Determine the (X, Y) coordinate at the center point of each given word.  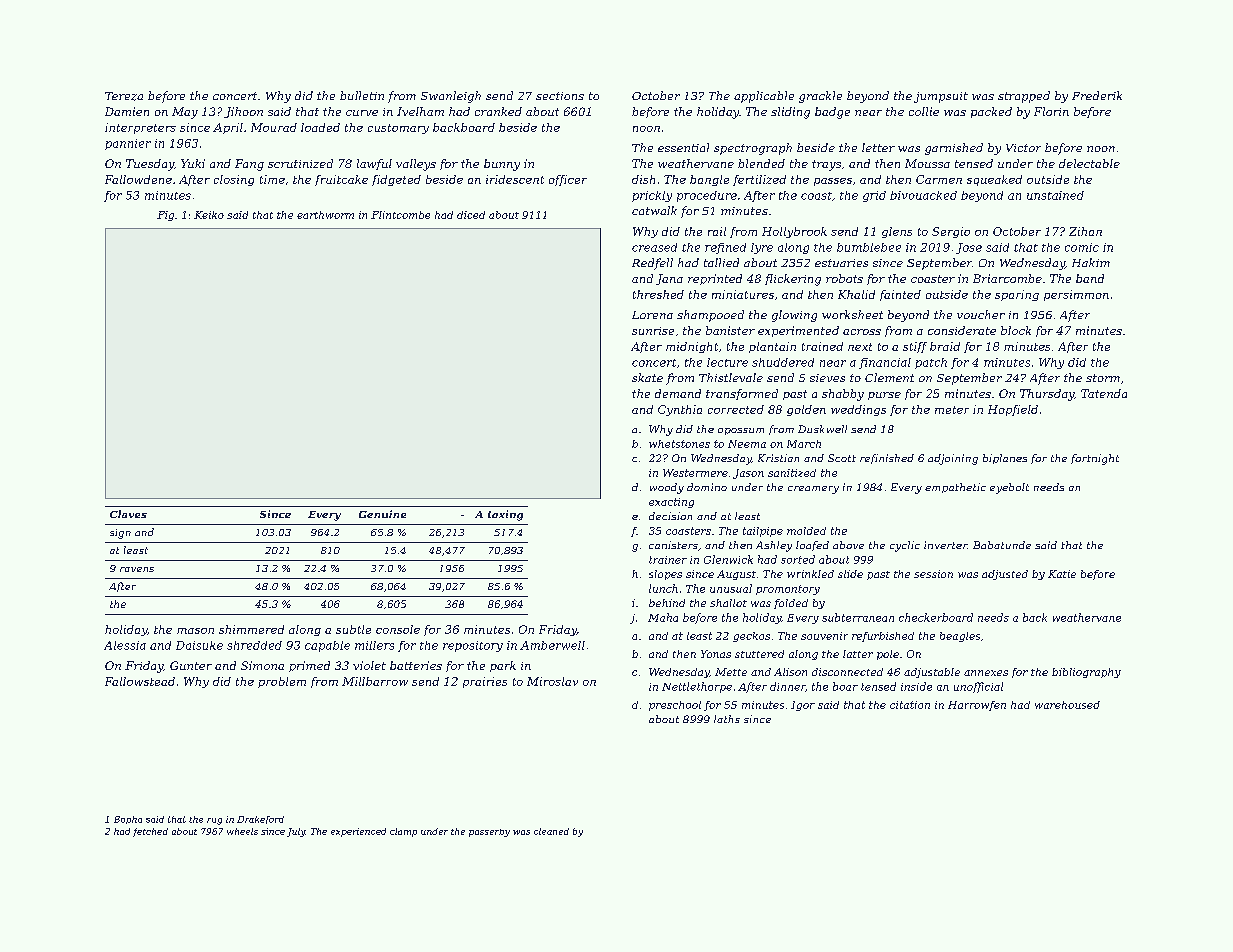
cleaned (551, 831)
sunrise (653, 331)
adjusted (1005, 575)
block (1016, 330)
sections (560, 96)
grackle (820, 97)
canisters (673, 545)
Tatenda (1104, 393)
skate (647, 377)
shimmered (251, 629)
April (228, 128)
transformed (742, 394)
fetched (150, 832)
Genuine (382, 514)
